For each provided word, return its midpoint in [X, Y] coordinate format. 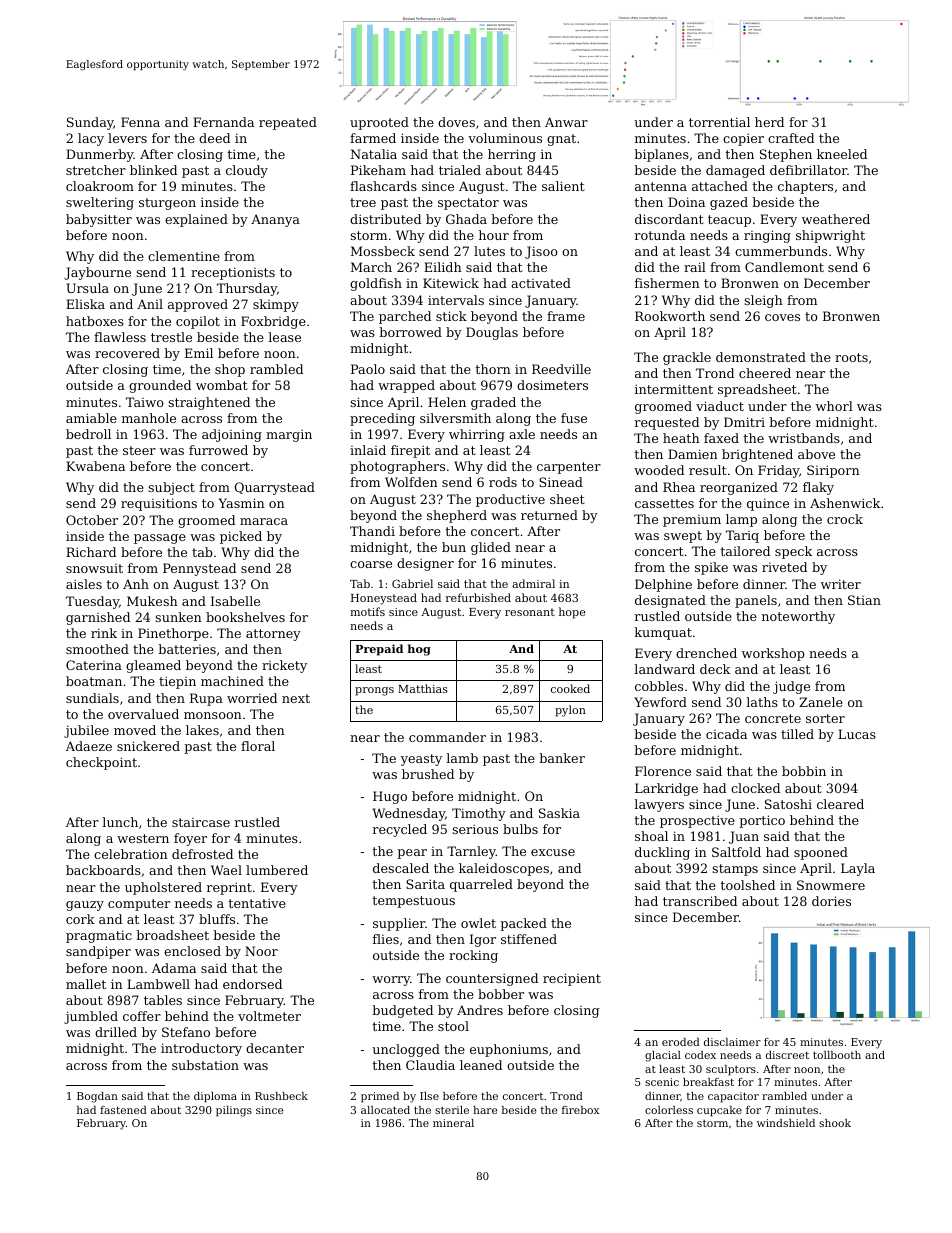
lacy [91, 139]
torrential [719, 122]
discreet [787, 1055]
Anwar [566, 122]
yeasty [421, 760]
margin [289, 435]
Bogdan [97, 1097]
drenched [706, 653]
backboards [103, 870]
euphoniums [509, 1050]
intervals [456, 300]
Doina [686, 202]
